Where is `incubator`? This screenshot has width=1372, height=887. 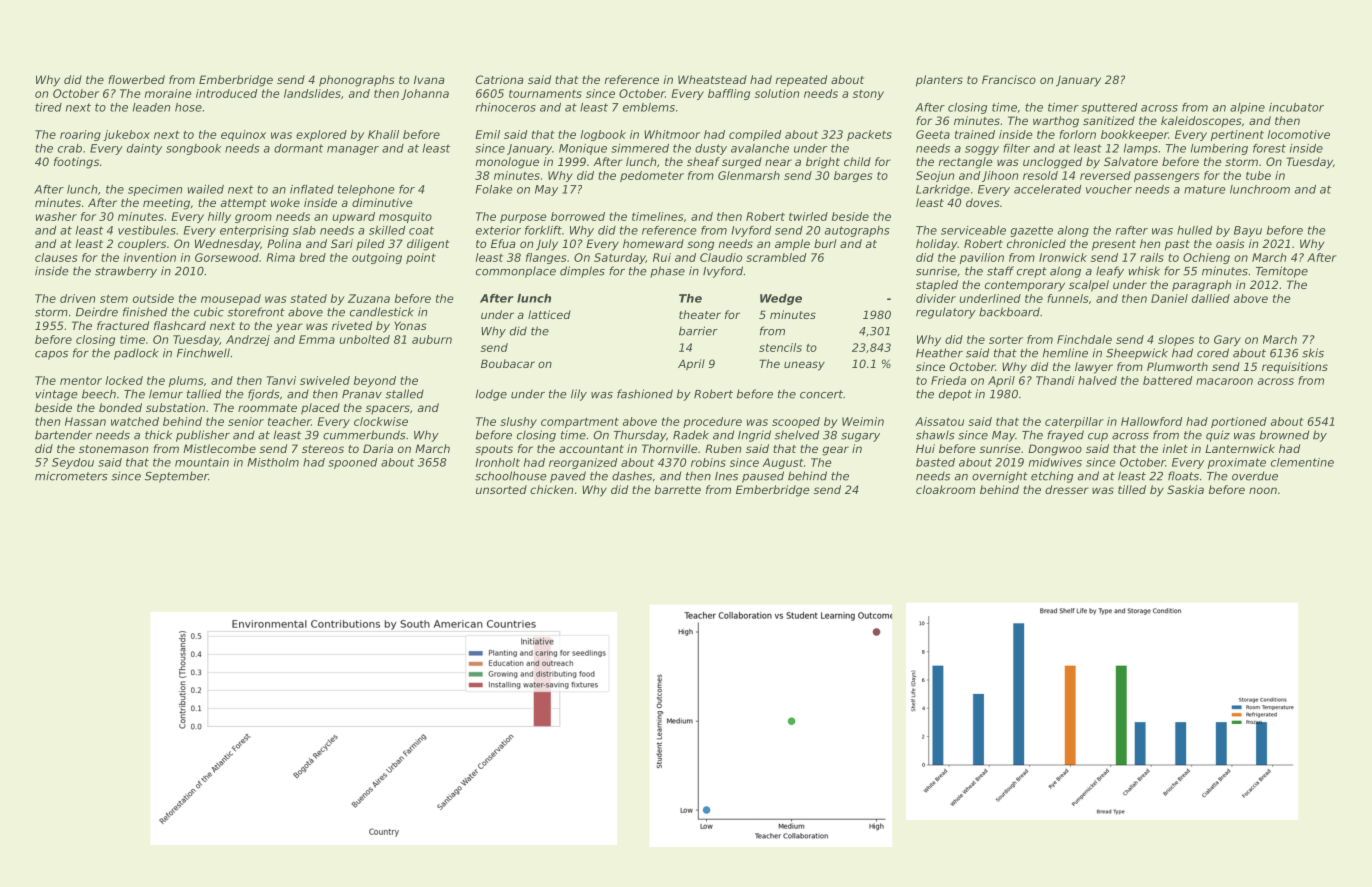 incubator is located at coordinates (1296, 107).
